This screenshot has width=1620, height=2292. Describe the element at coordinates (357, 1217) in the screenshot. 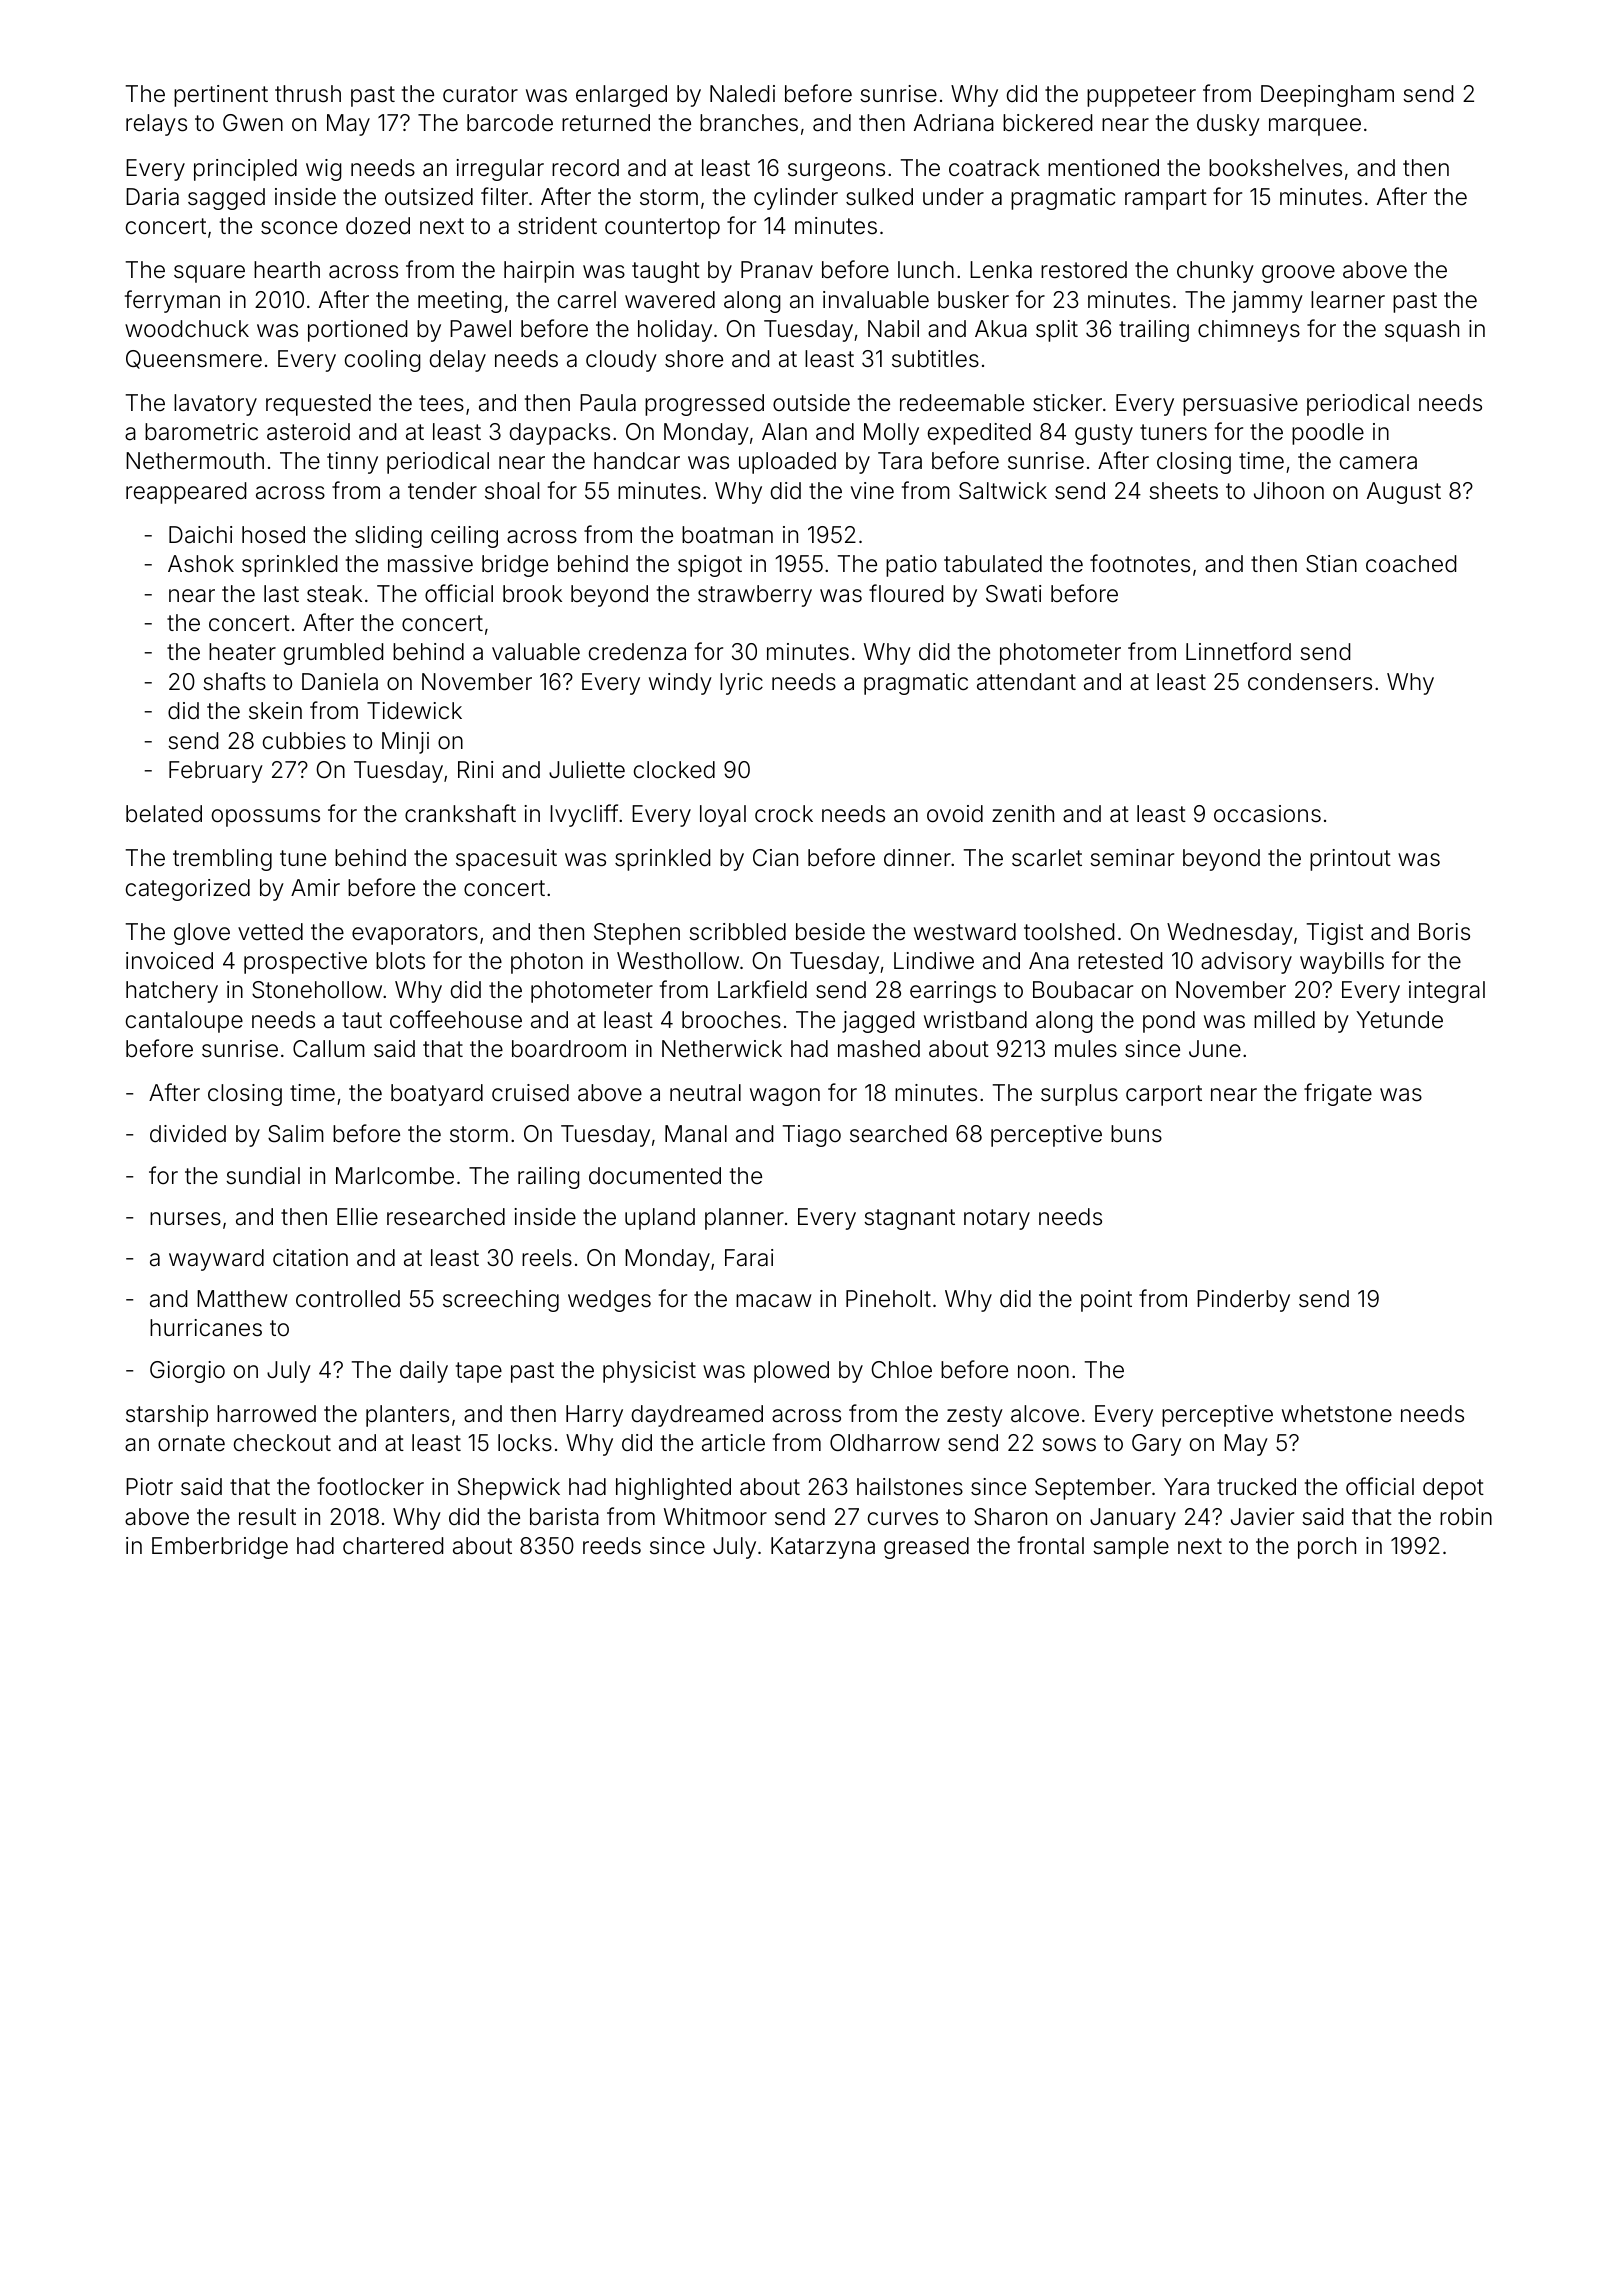

I see `Ellie` at that location.
